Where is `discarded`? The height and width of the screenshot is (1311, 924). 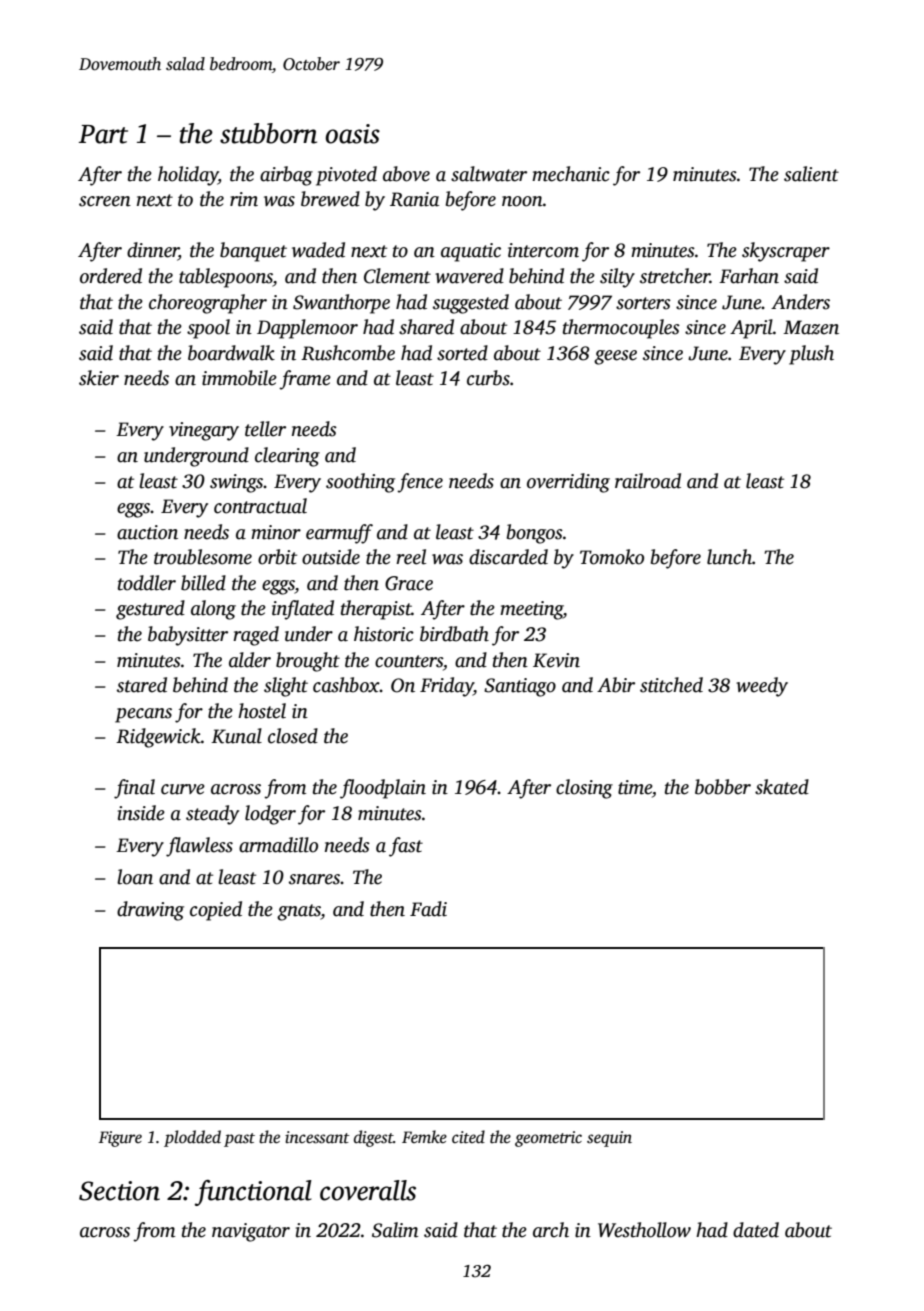
discarded is located at coordinates (508, 557).
